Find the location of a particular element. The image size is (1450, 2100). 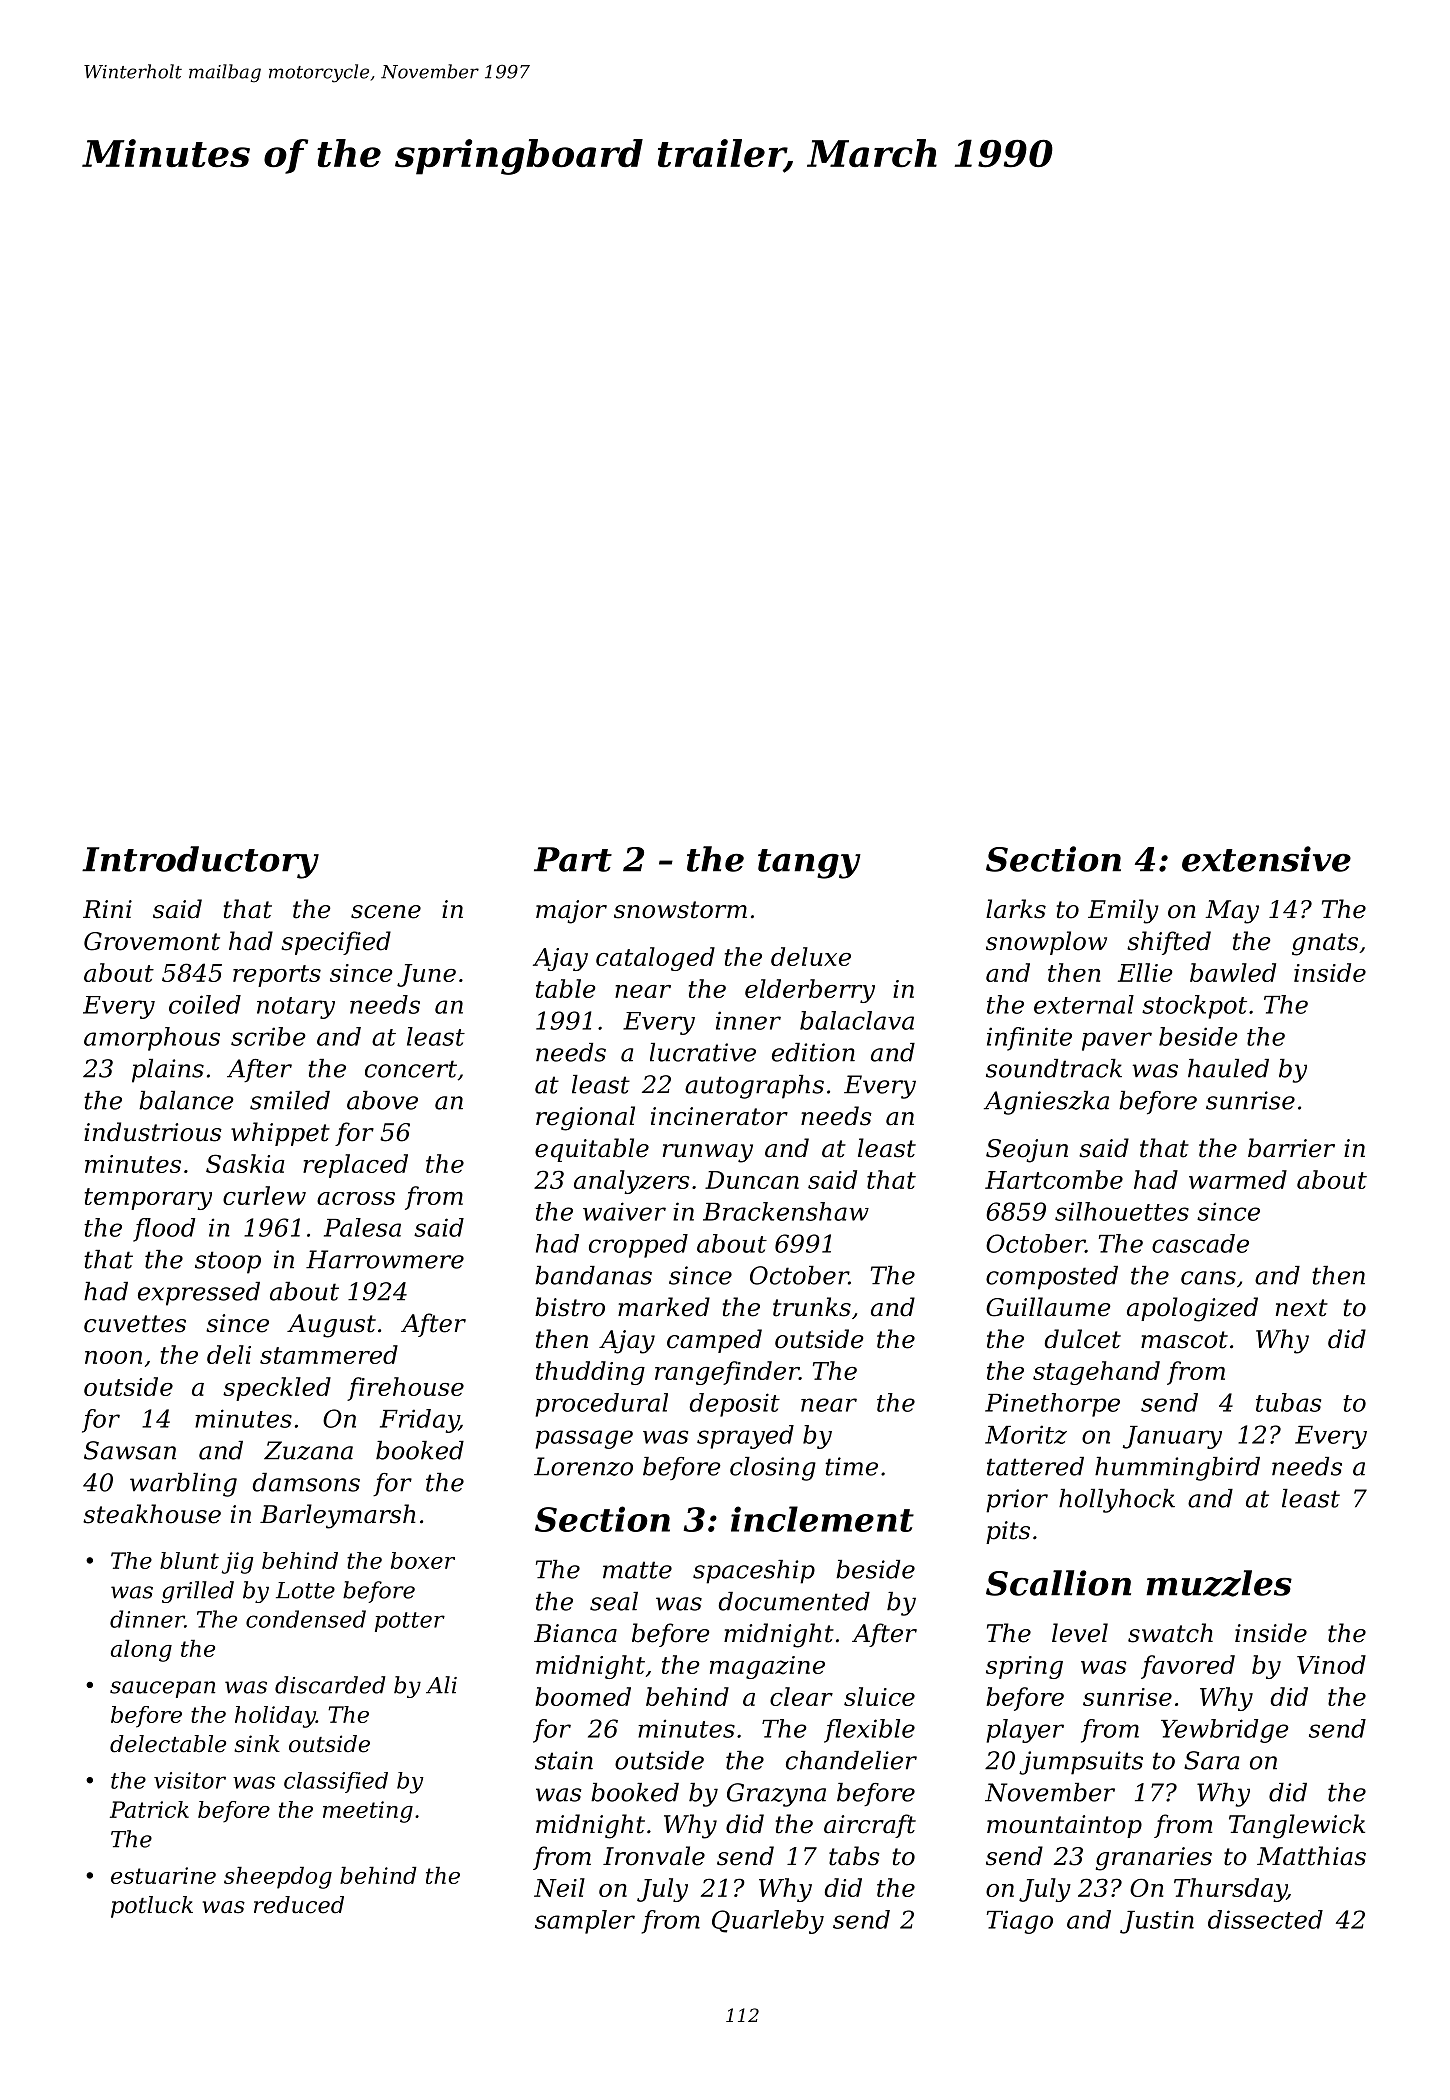

rangefinder is located at coordinates (727, 1373).
